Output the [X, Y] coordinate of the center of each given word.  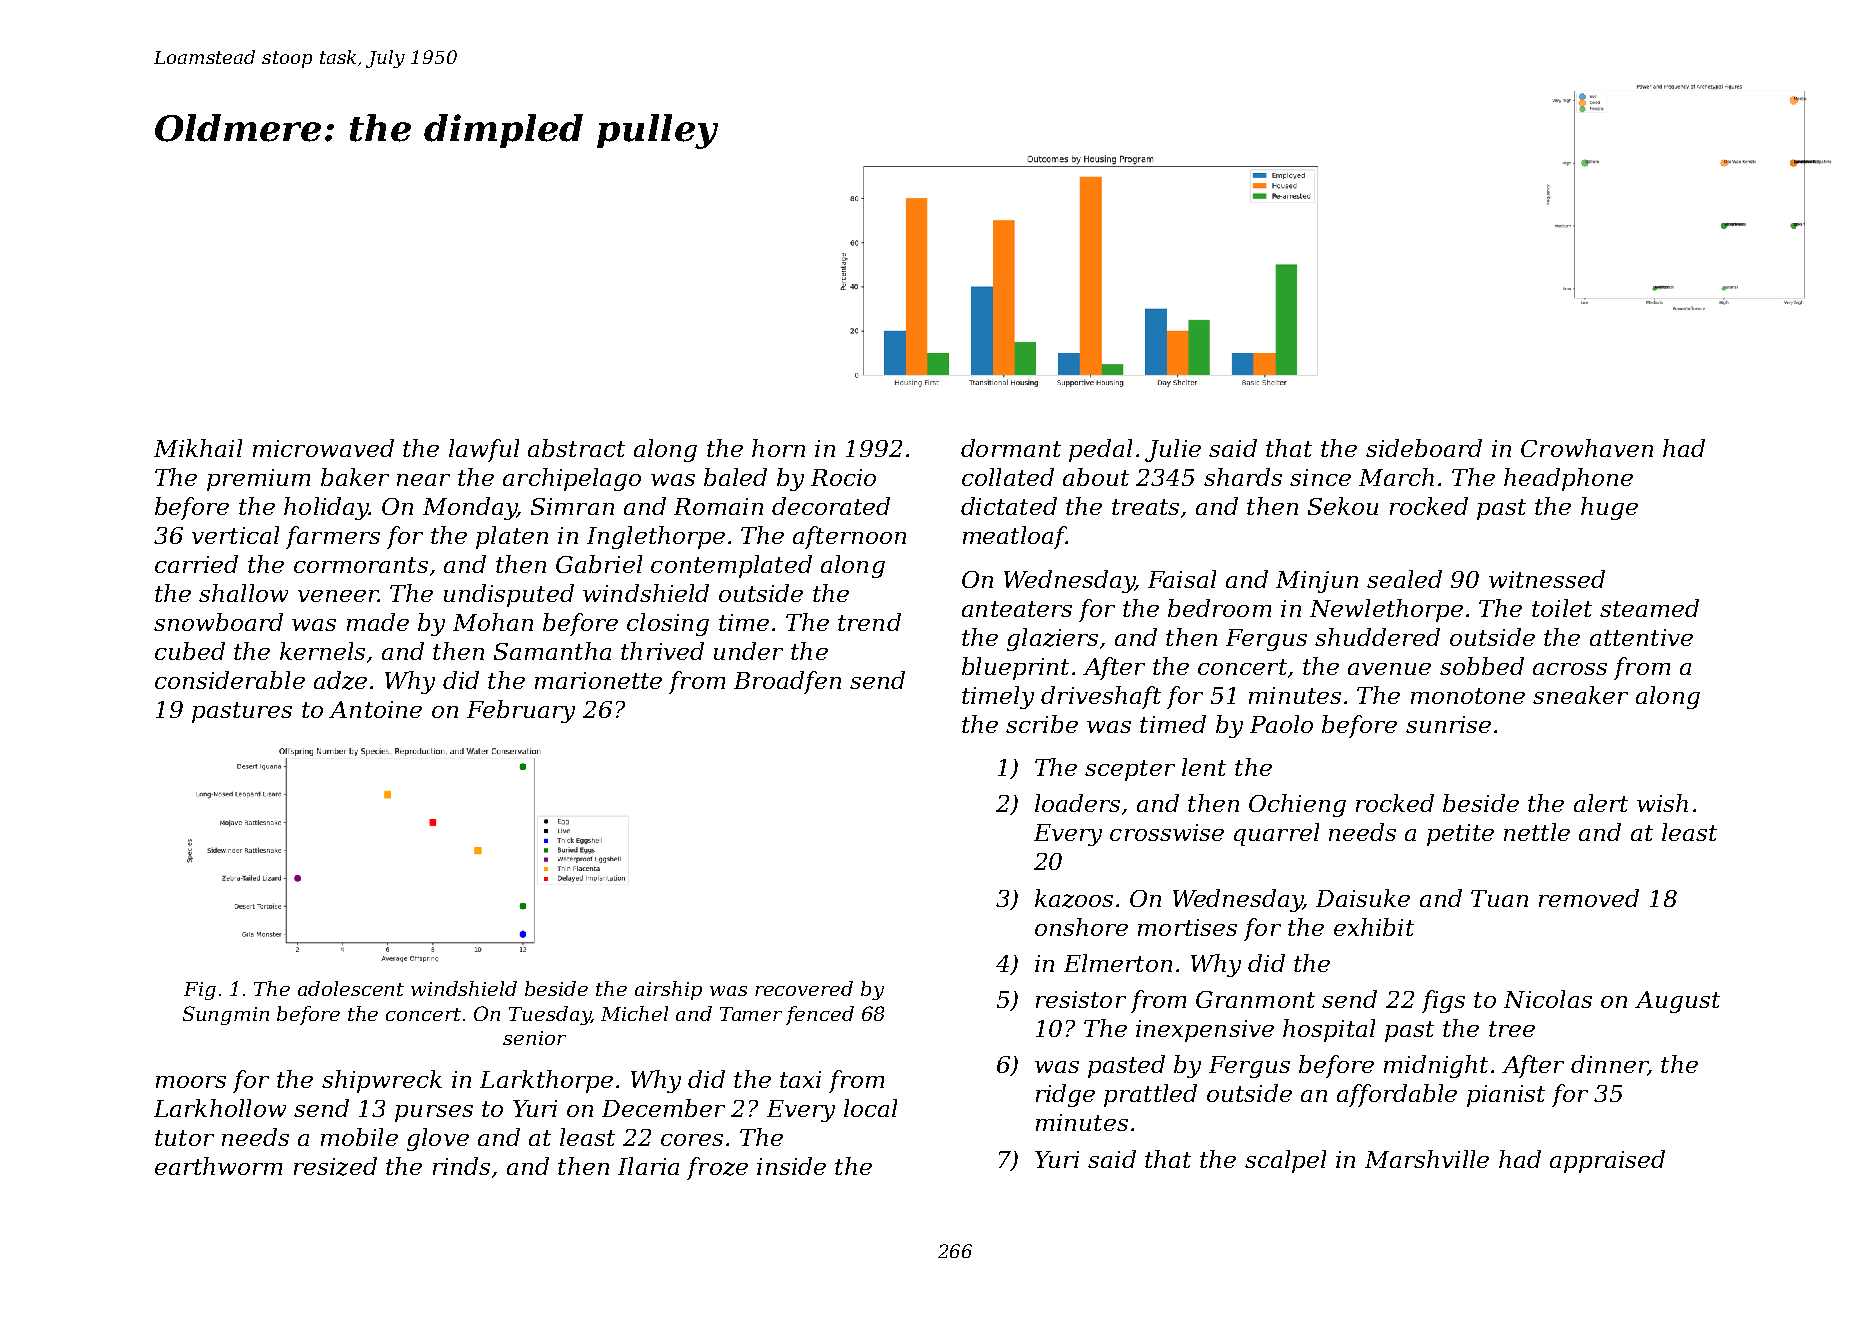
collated [1008, 477]
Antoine [375, 709]
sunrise [1448, 724]
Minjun [1317, 582]
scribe [1042, 724]
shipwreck [382, 1081]
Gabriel [599, 564]
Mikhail [198, 448]
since [1320, 477]
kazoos [1074, 898]
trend [869, 622]
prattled [1150, 1095]
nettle [1537, 832]
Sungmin [226, 1015]
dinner [1609, 1065]
